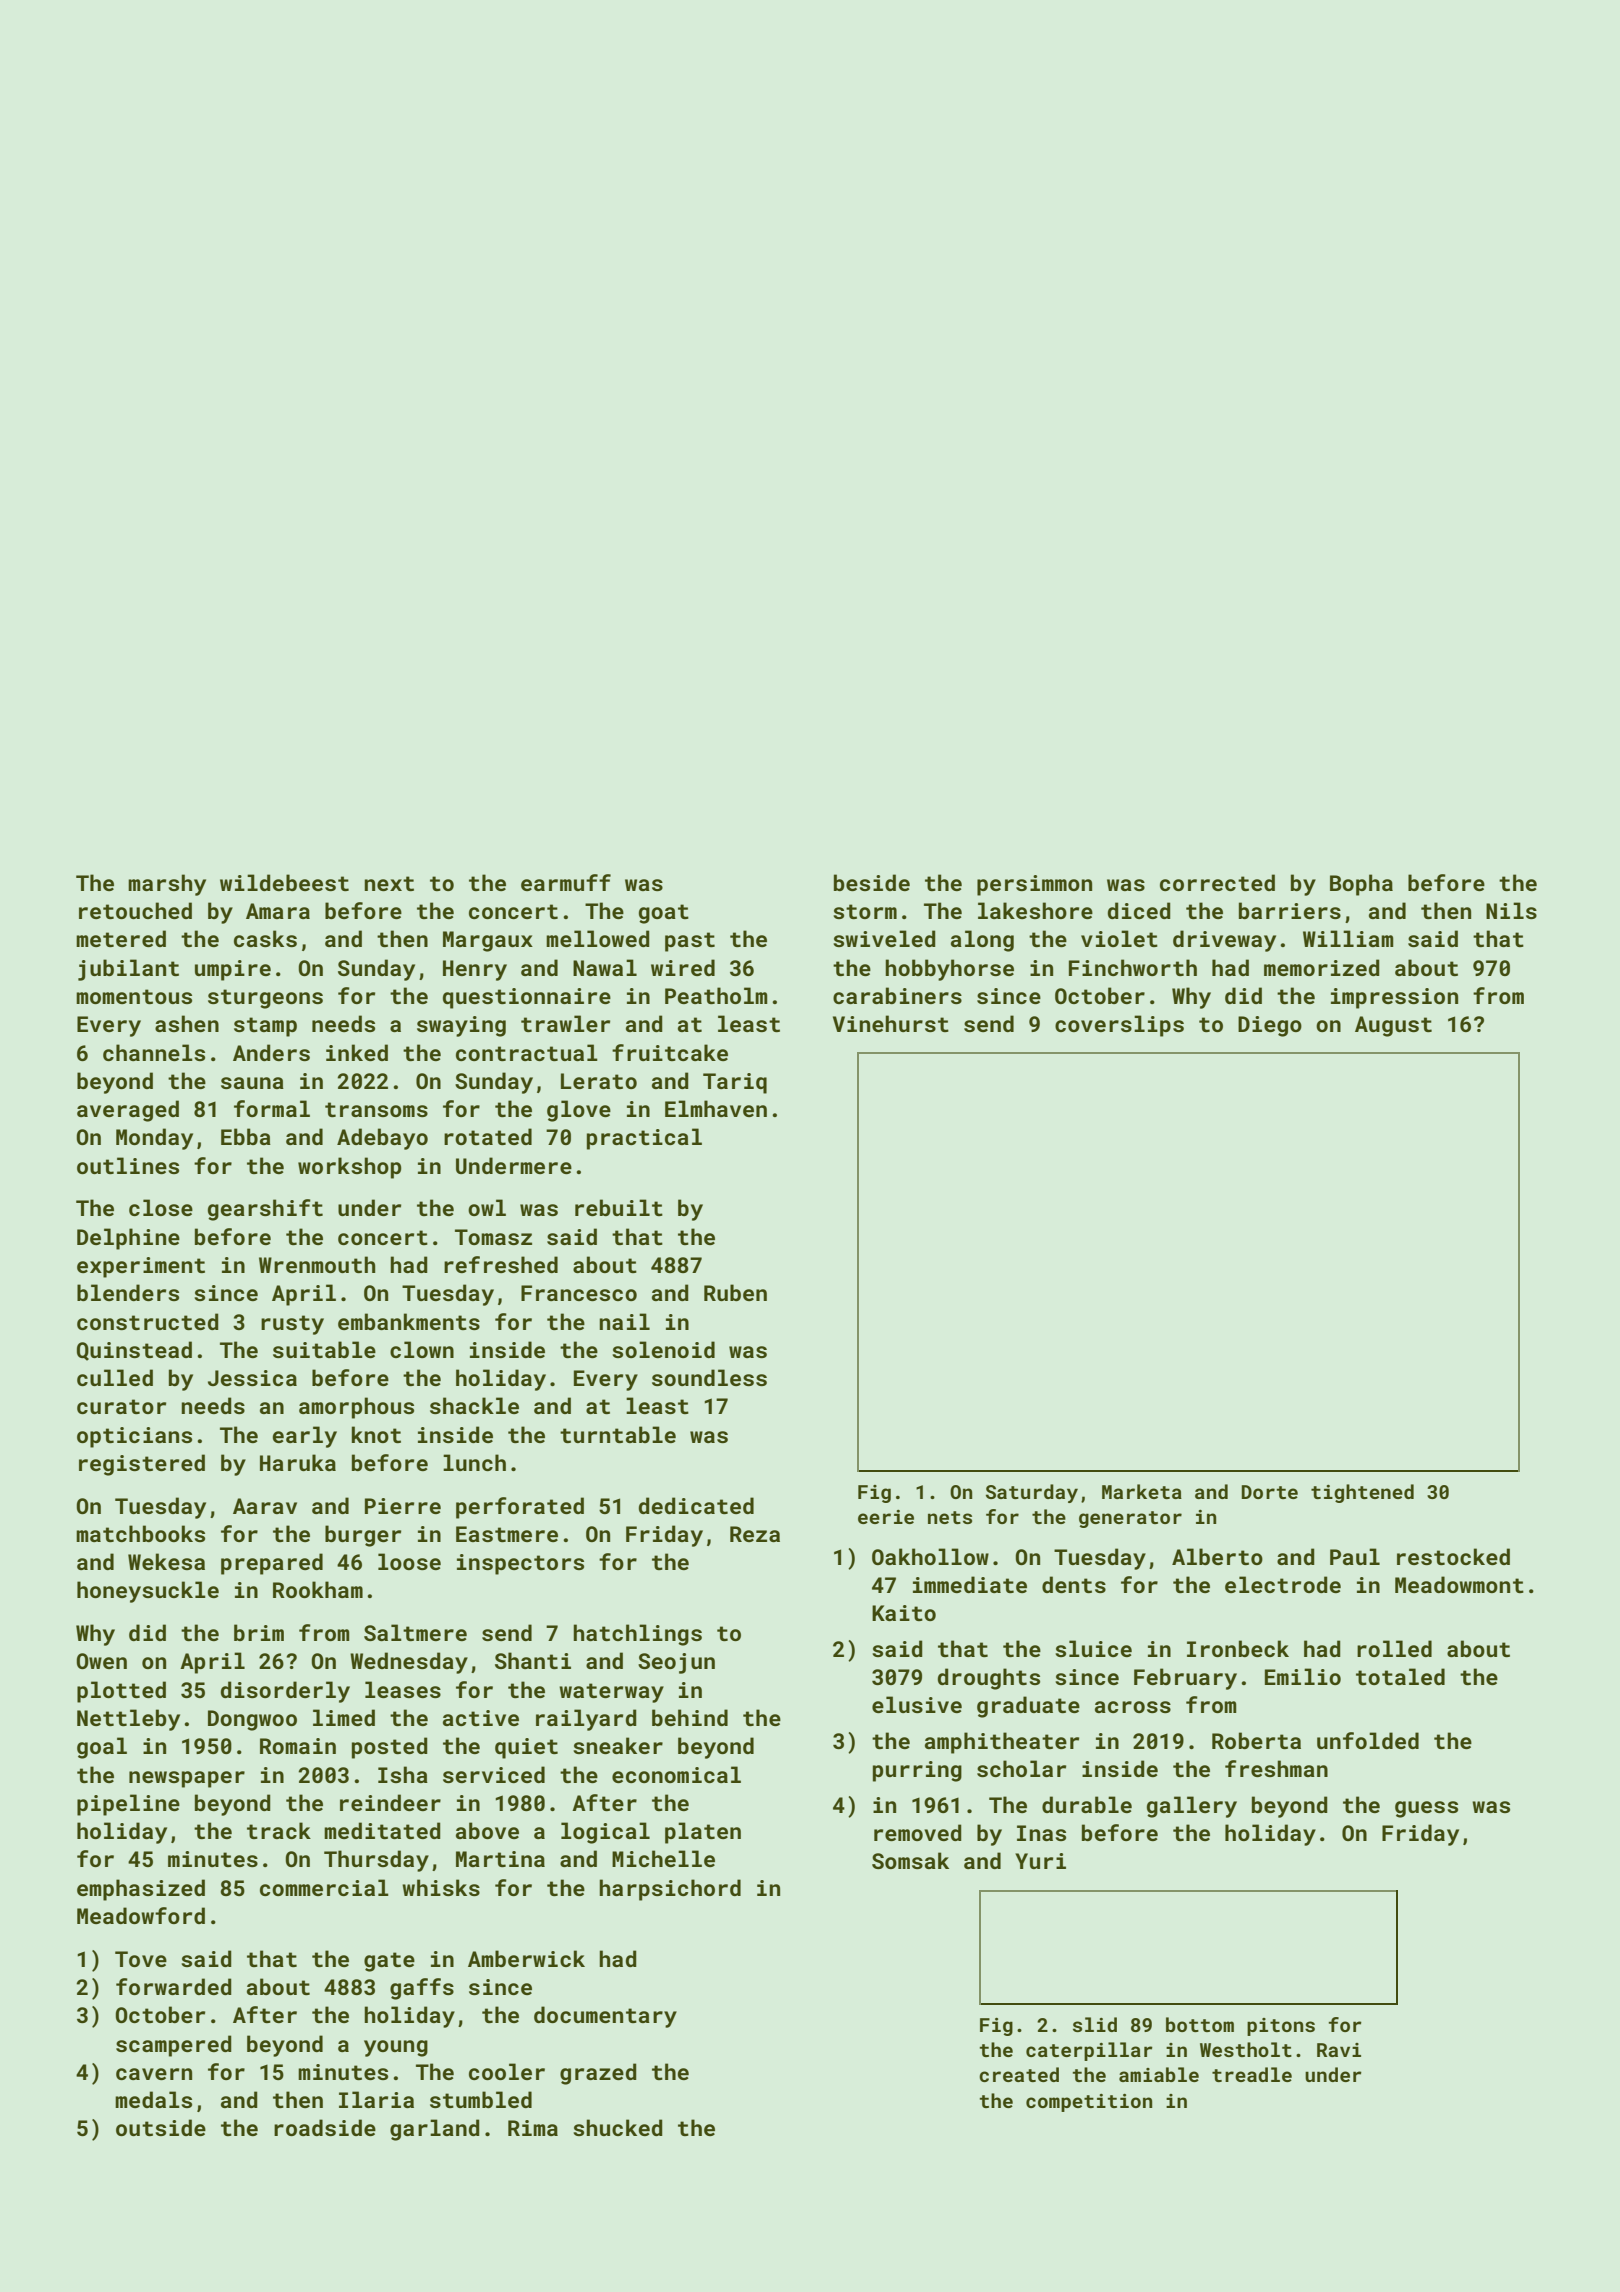 The width and height of the image is (1620, 2292). I want to click on eerie, so click(886, 1517).
